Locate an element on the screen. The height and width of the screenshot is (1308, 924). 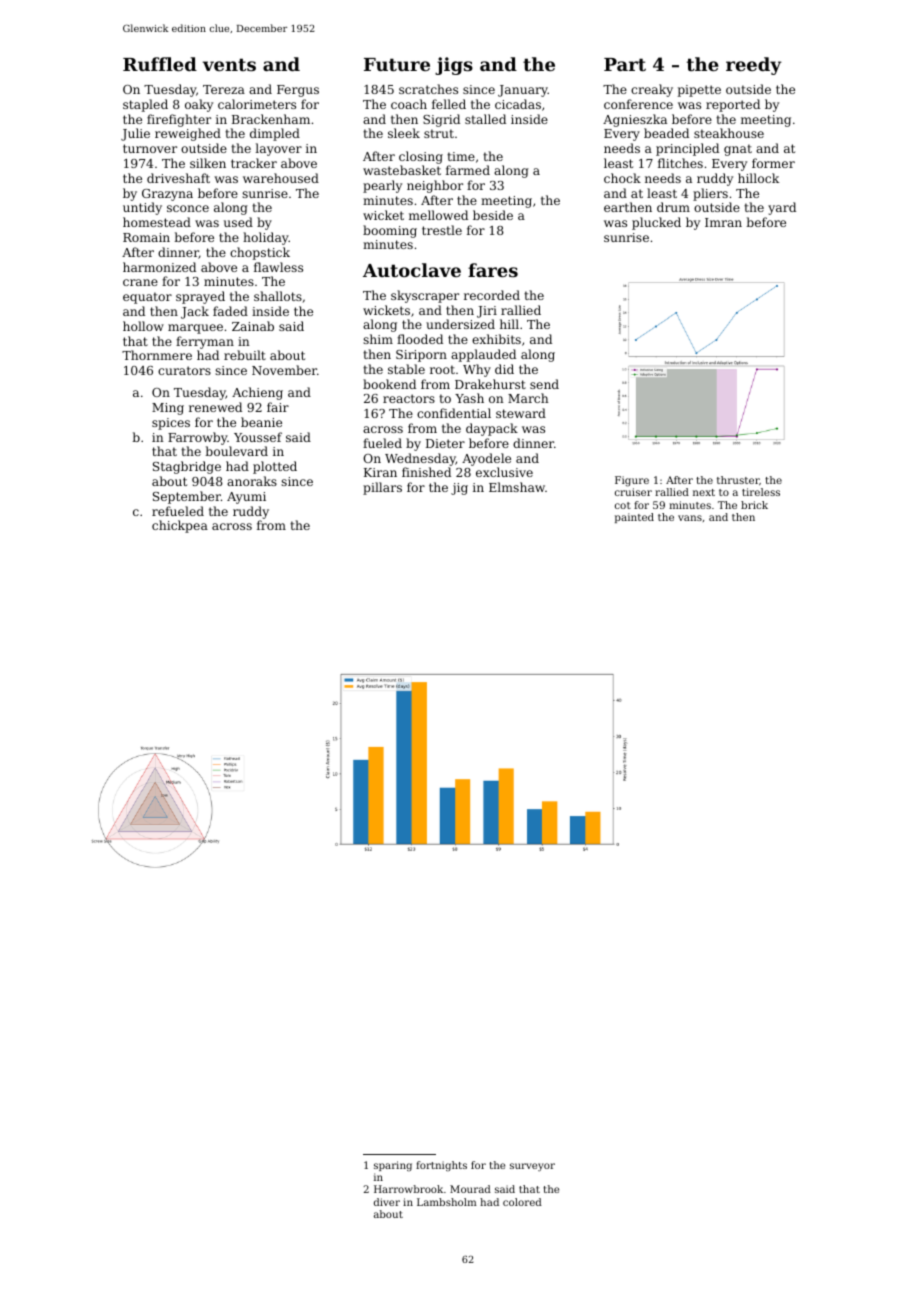
Ruffled is located at coordinates (160, 64).
